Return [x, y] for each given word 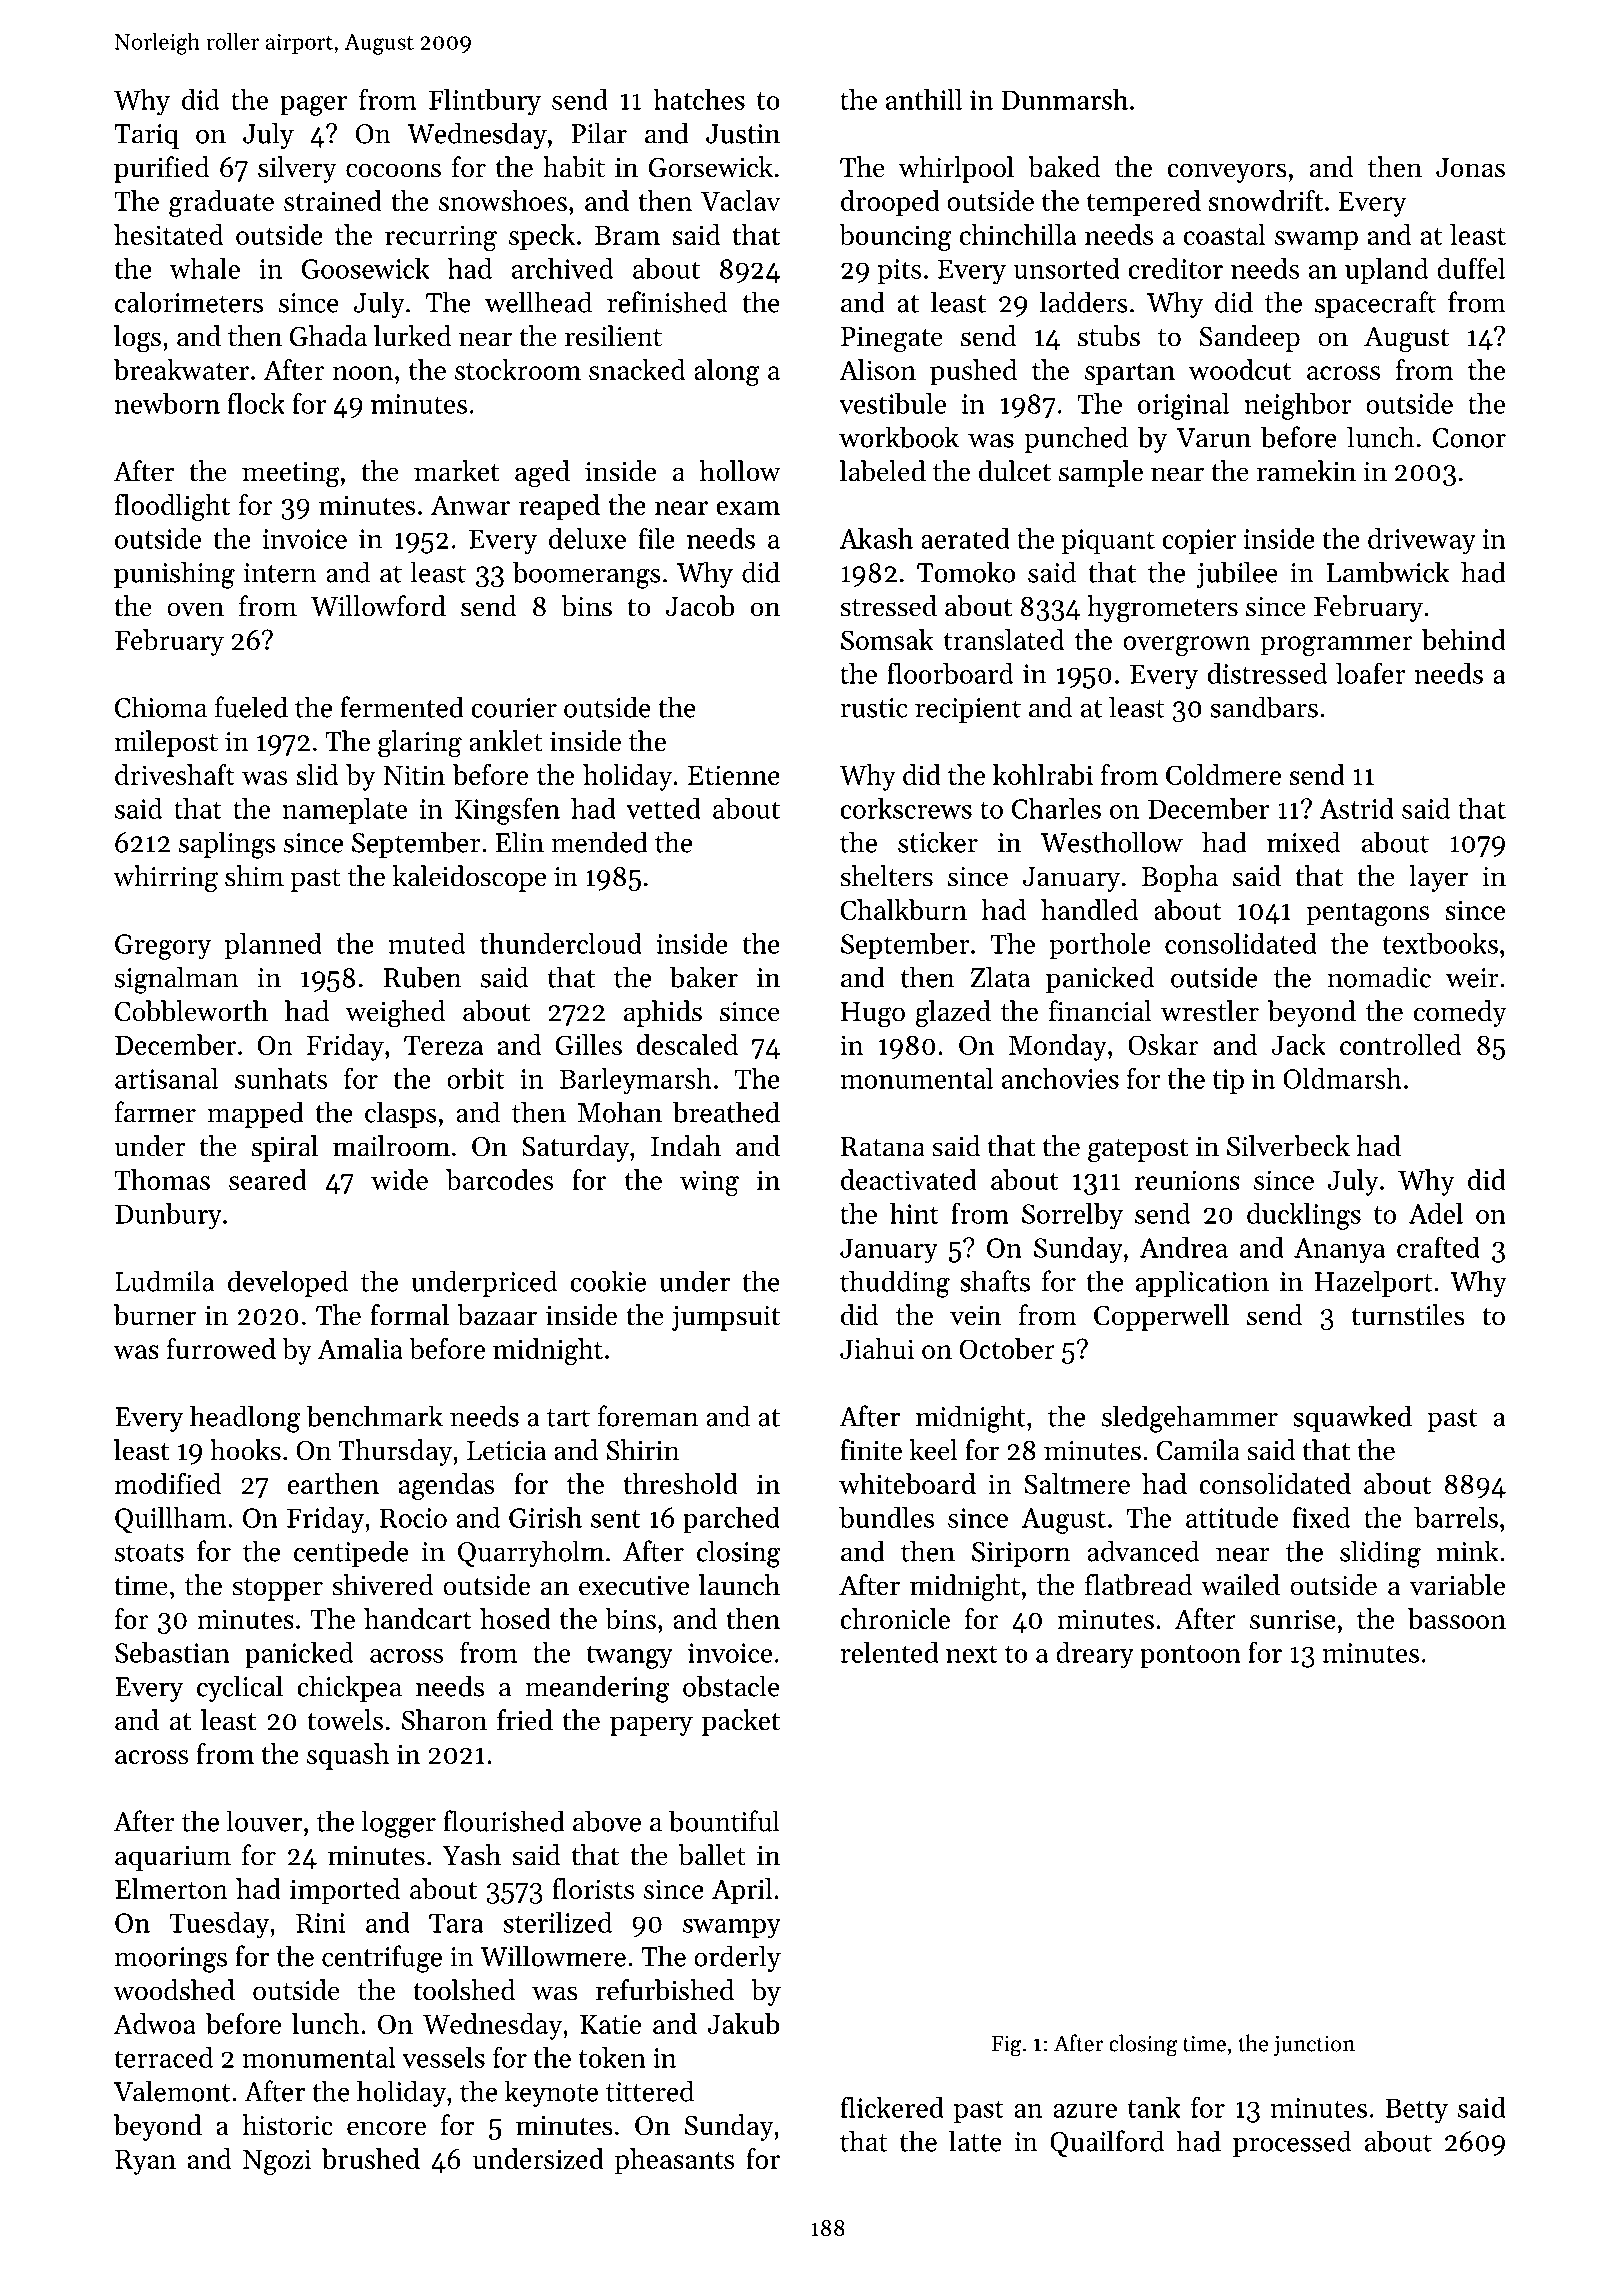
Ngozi [277, 2162]
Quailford [1107, 2143]
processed [1292, 2143]
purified [162, 169]
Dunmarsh [1064, 99]
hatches [699, 99]
